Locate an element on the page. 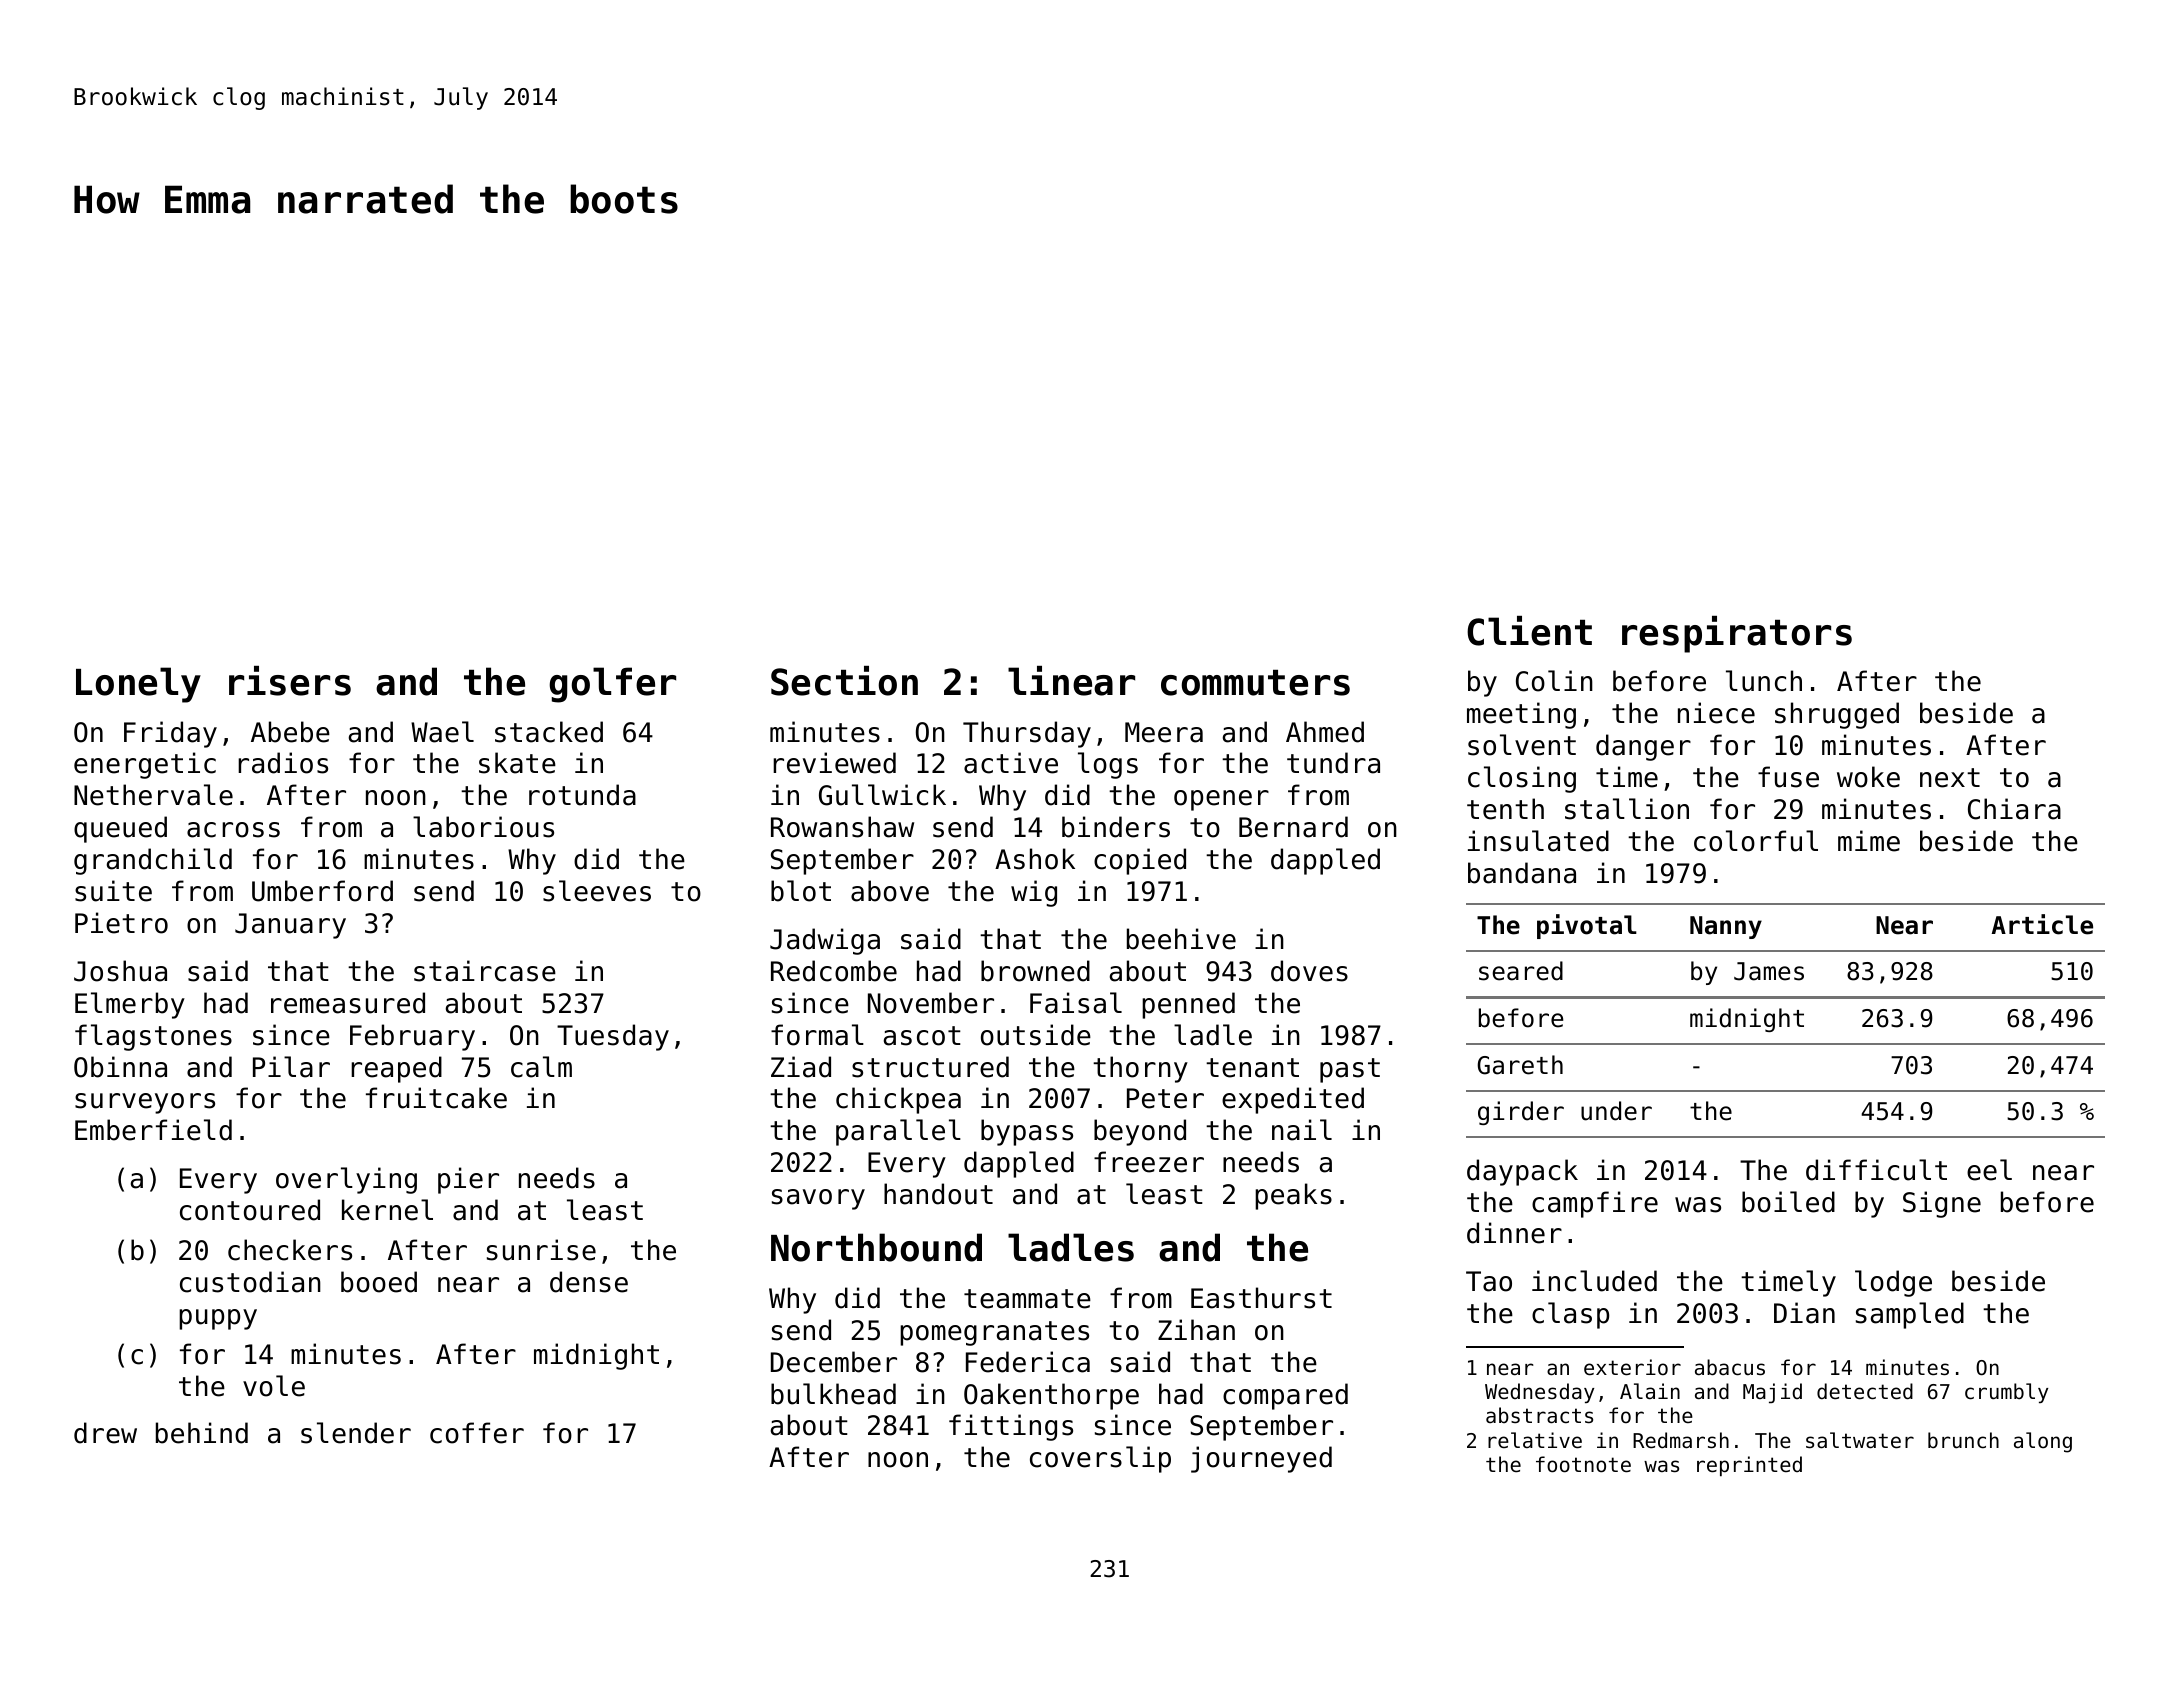  coffer is located at coordinates (477, 1433).
